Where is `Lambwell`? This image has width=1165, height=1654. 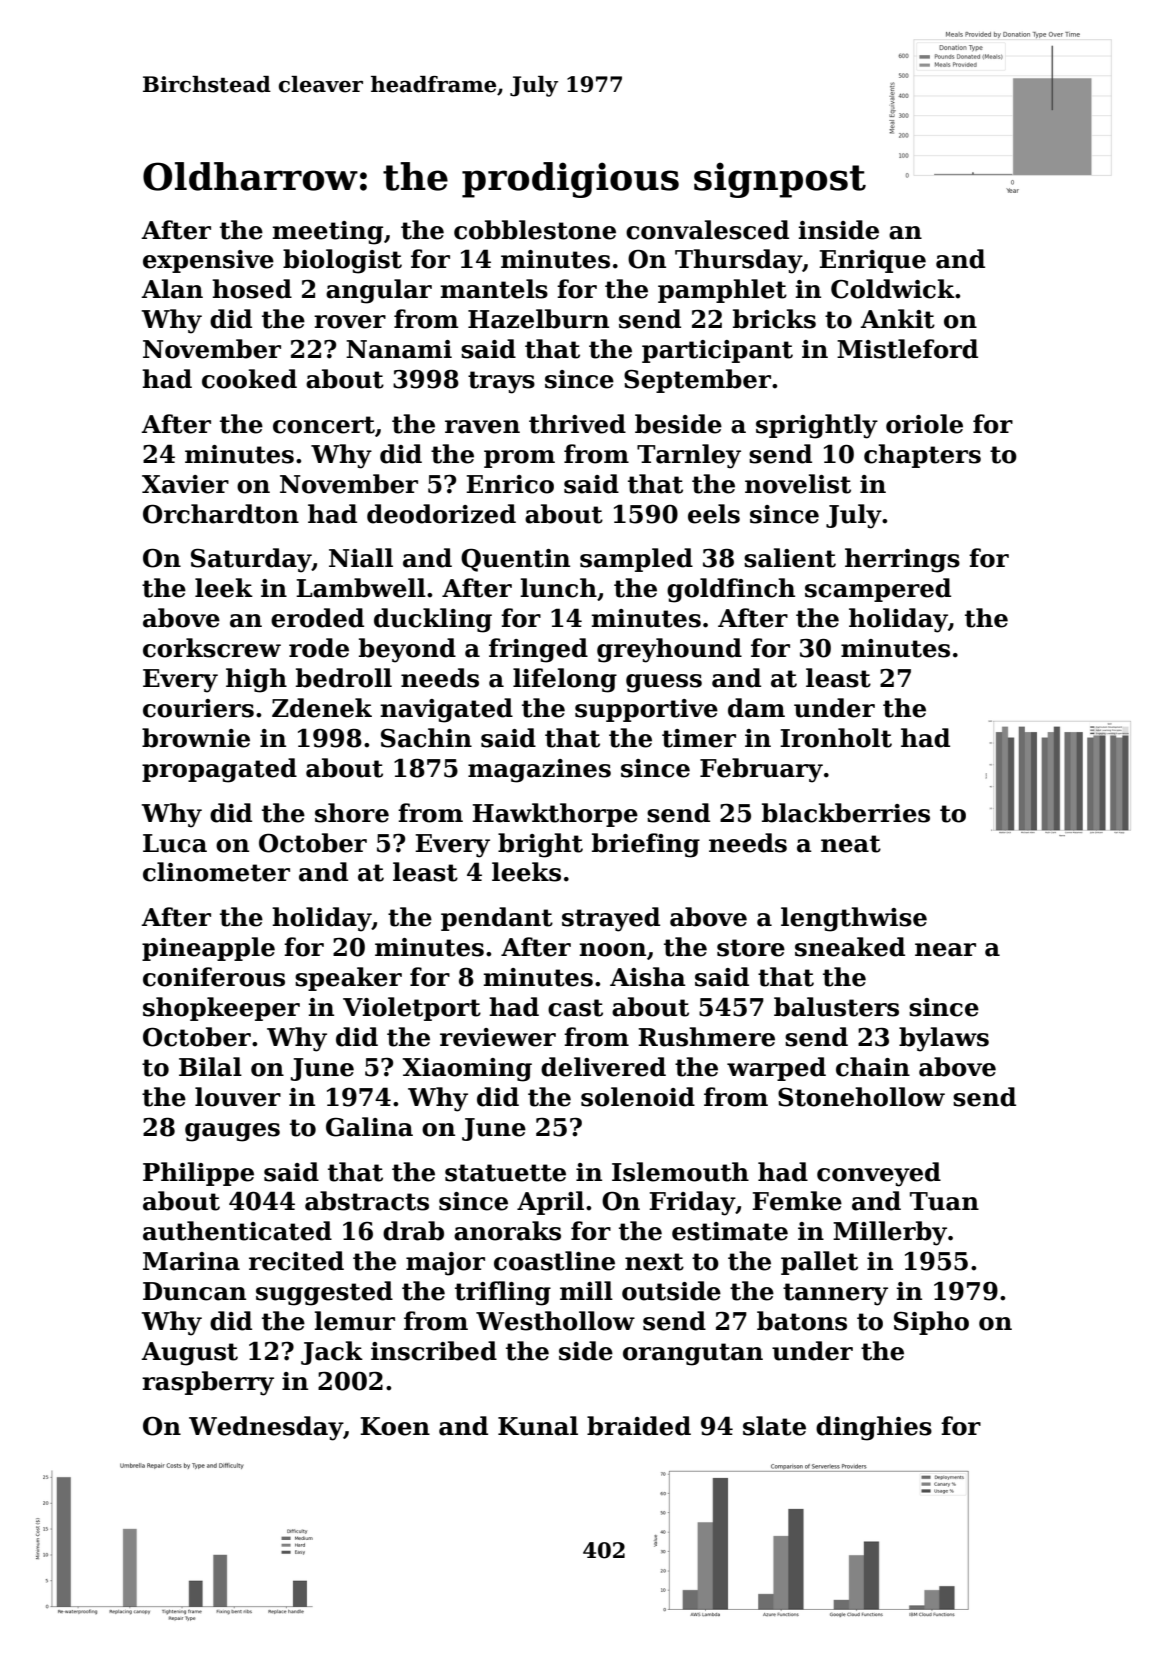 Lambwell is located at coordinates (361, 588).
